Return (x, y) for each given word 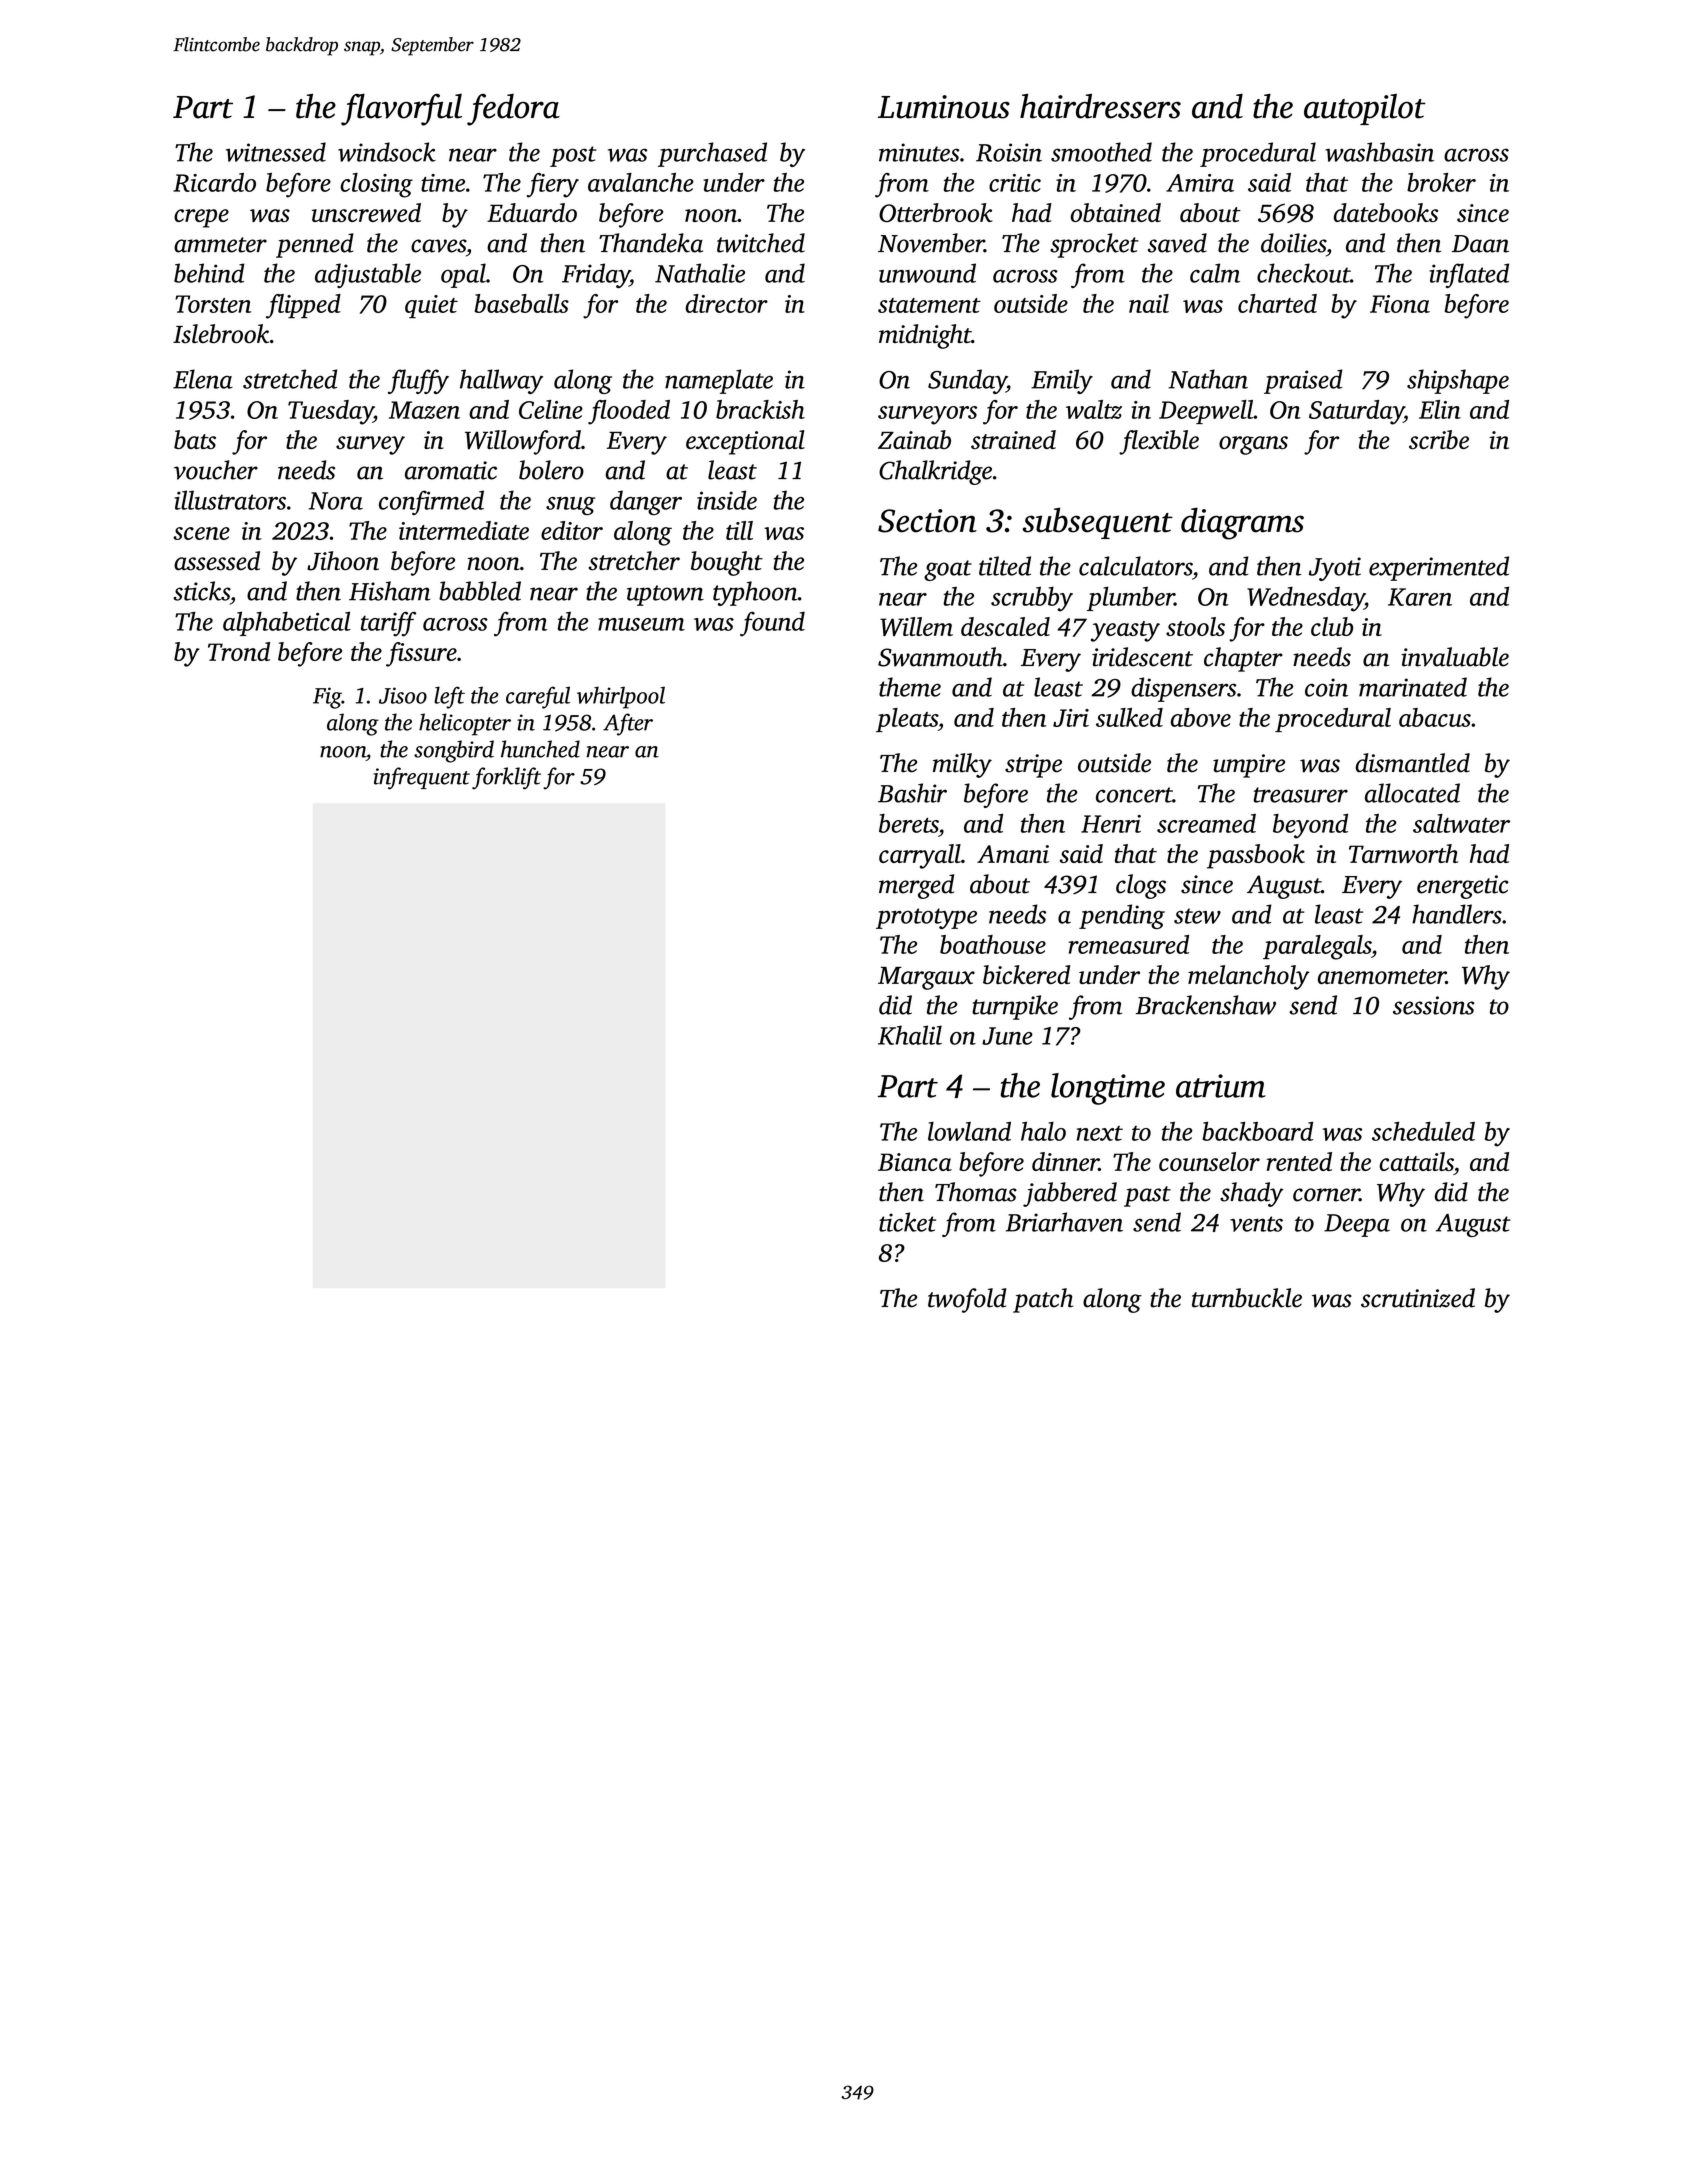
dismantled (1413, 763)
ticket (907, 1222)
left (449, 697)
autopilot (1365, 109)
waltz (1094, 409)
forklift (506, 778)
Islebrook (221, 334)
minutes (919, 152)
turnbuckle (1247, 1298)
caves (438, 246)
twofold (967, 1300)
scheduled (1423, 1131)
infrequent (422, 778)
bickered (1026, 974)
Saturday (1356, 412)
